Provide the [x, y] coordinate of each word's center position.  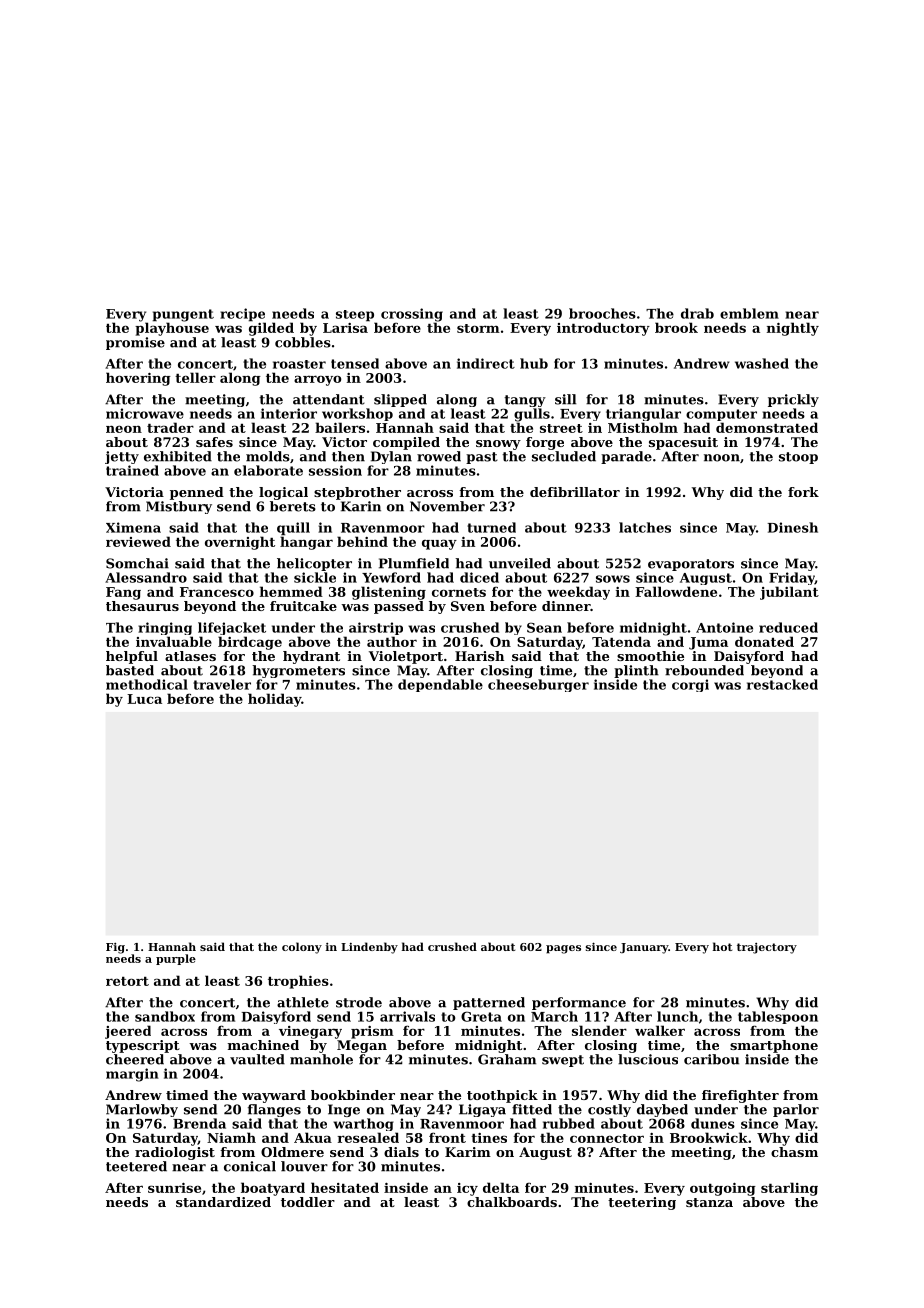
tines [489, 1138]
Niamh [231, 1137]
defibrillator [575, 492]
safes [214, 442]
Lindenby [369, 948]
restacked [782, 684]
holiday [274, 700]
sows [613, 579]
